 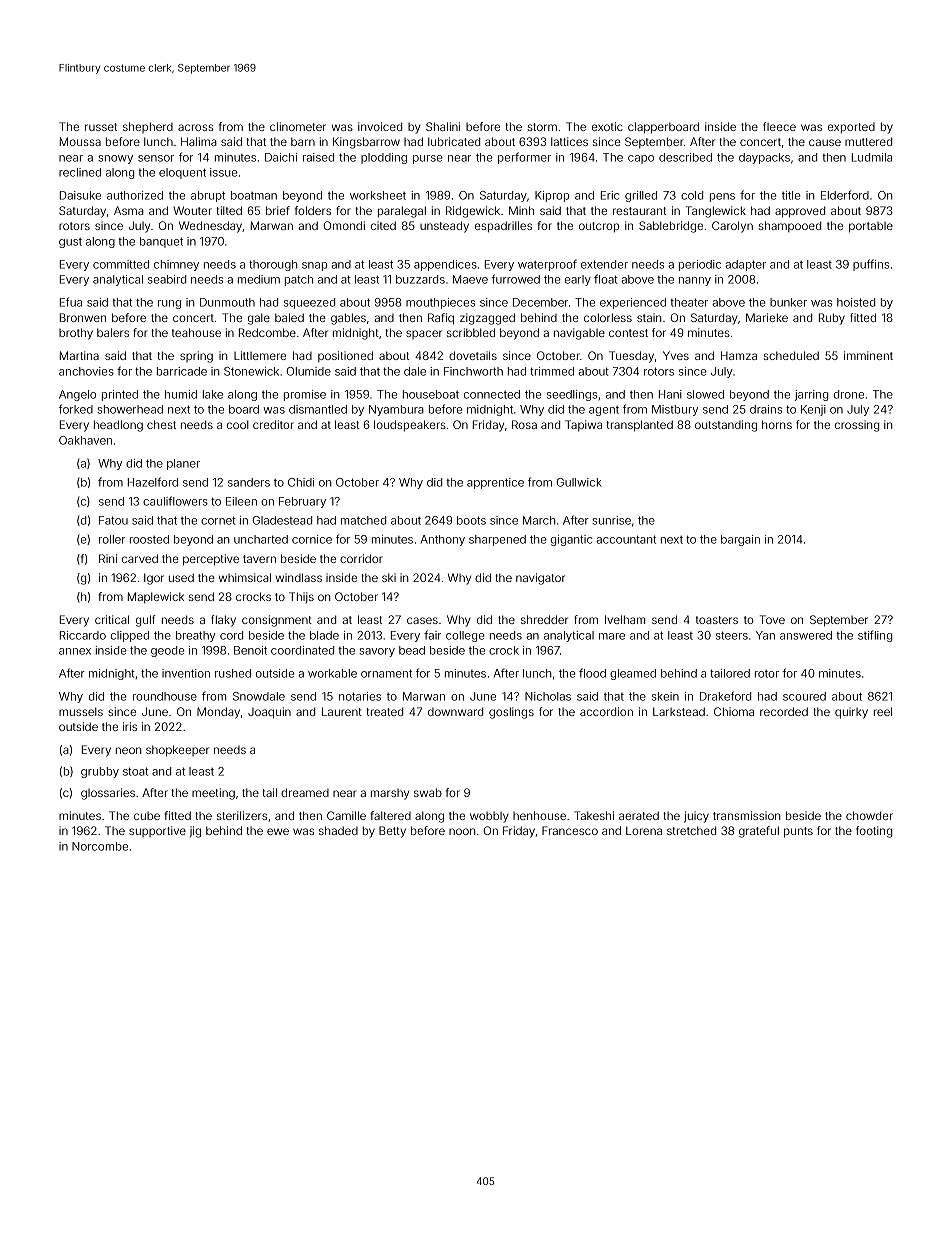 What do you see at coordinates (183, 464) in the image?
I see `planer` at bounding box center [183, 464].
